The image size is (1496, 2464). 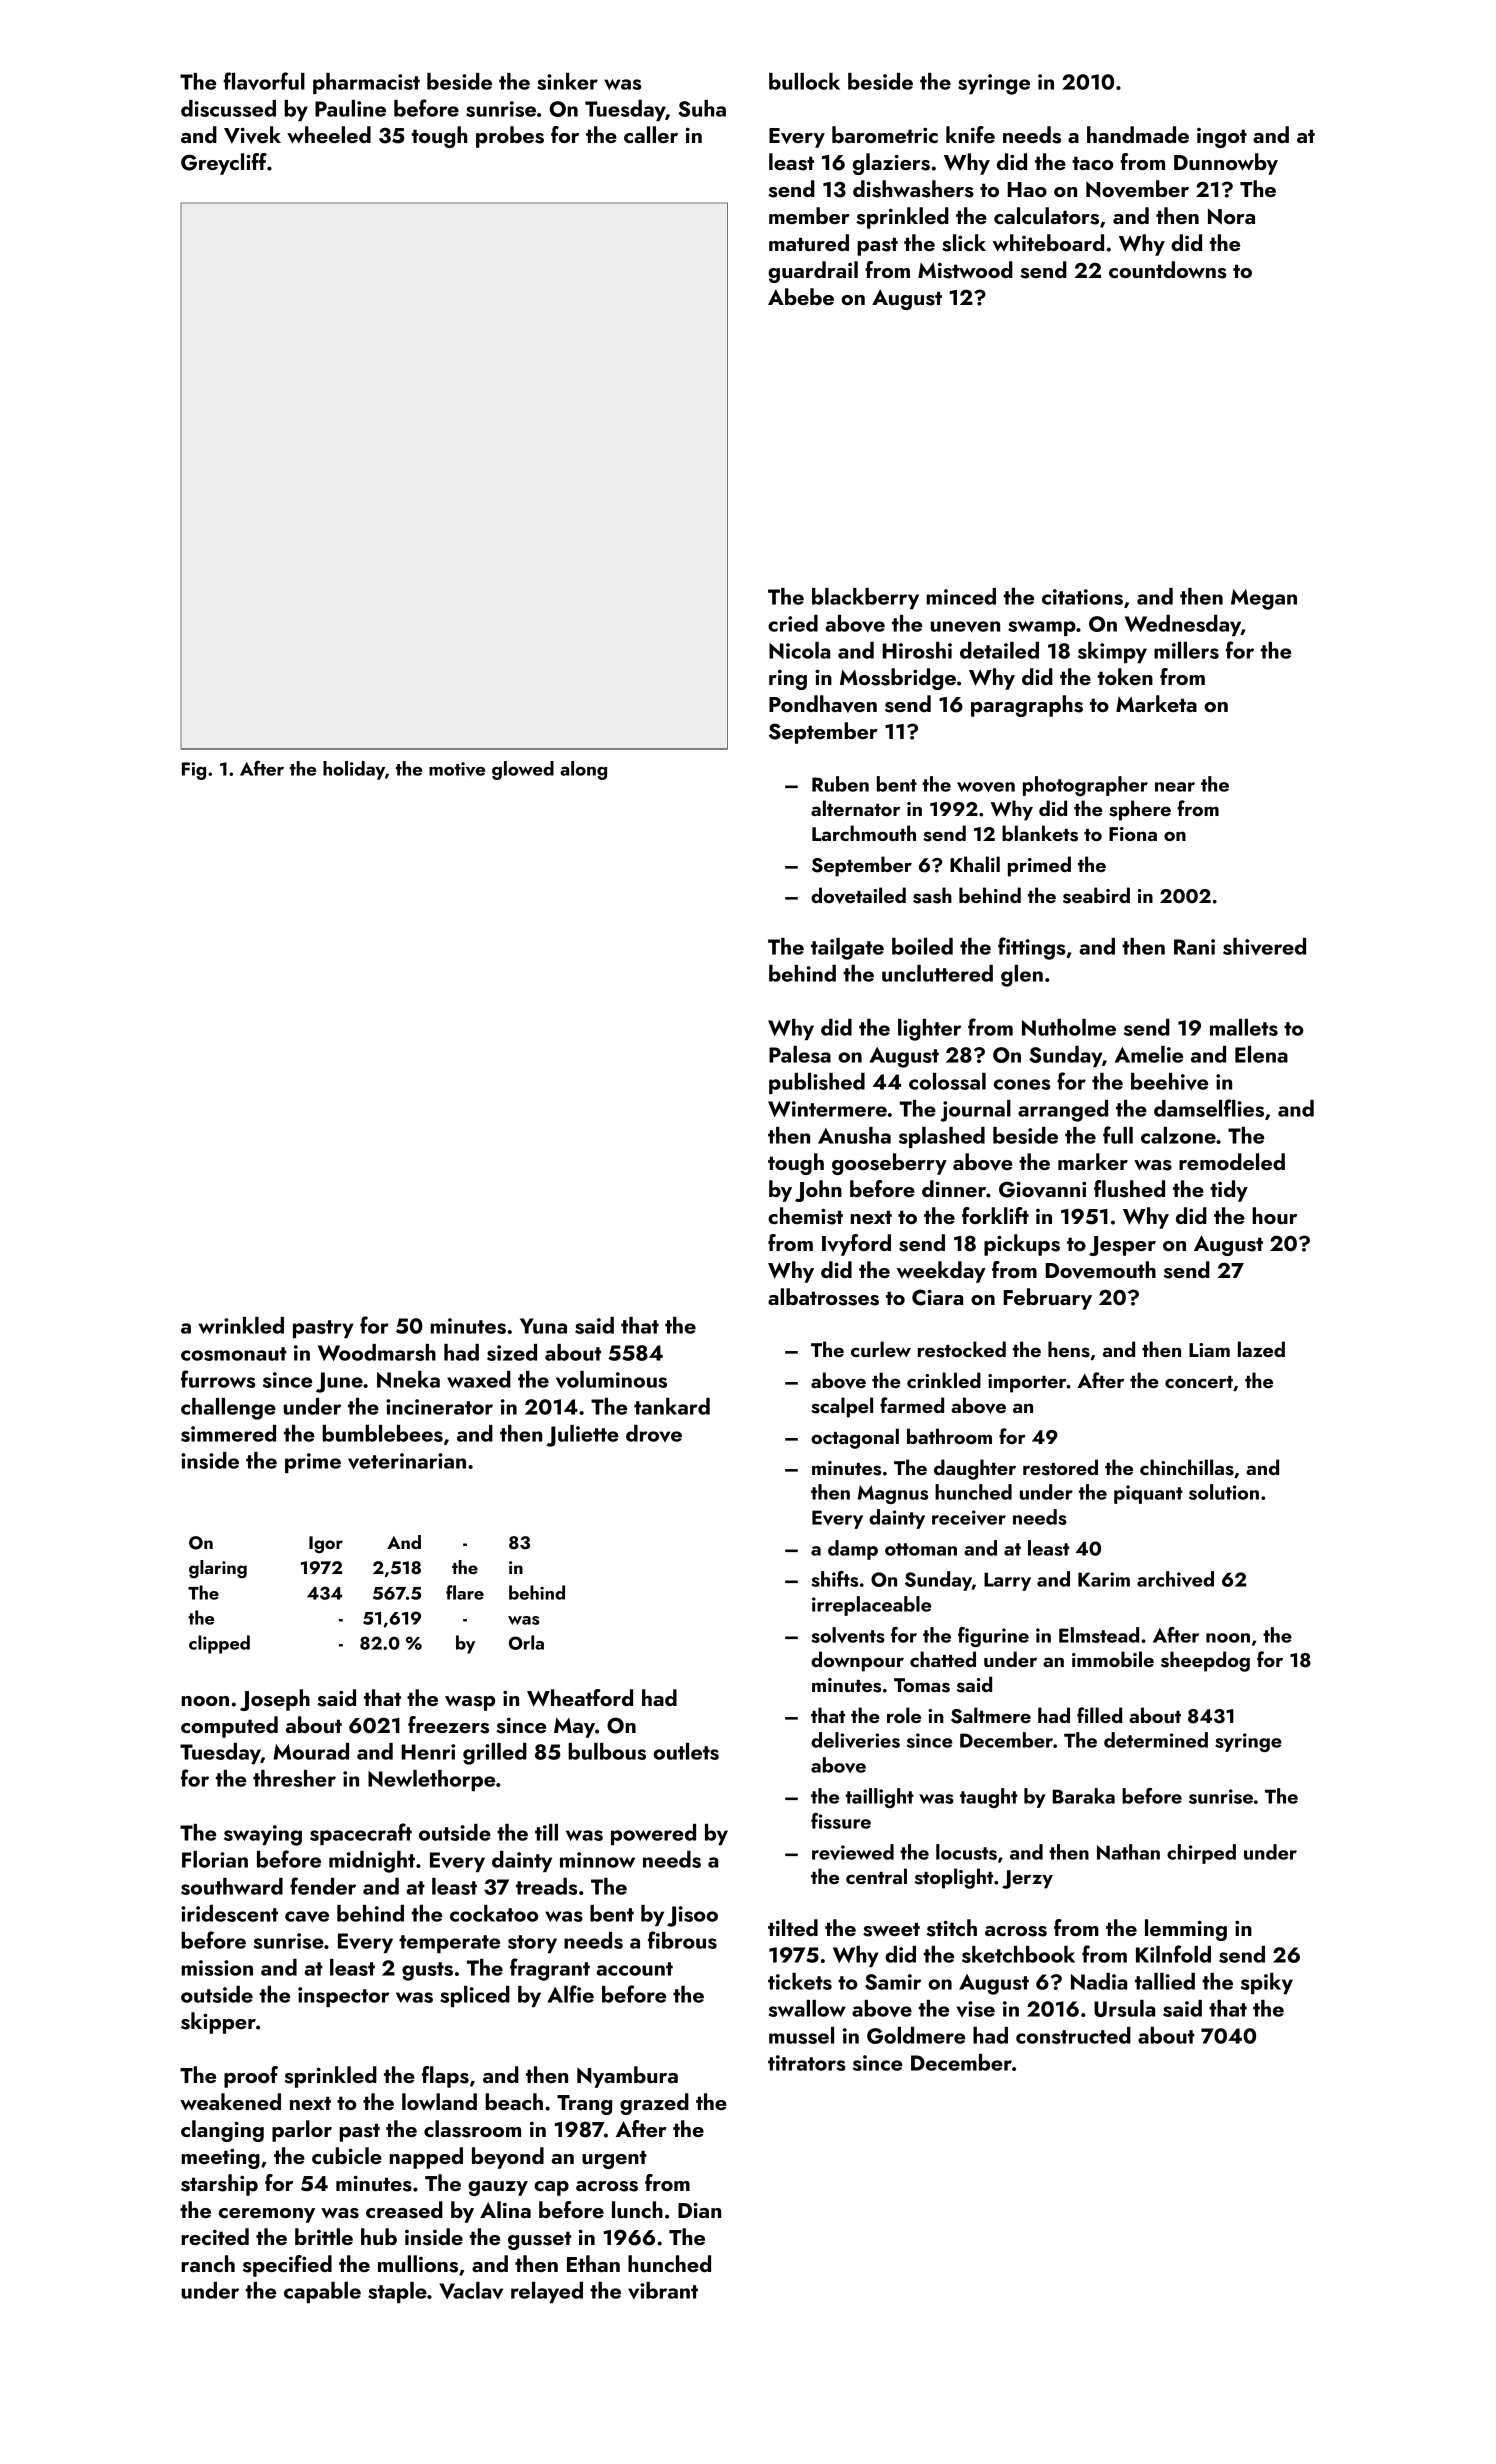 What do you see at coordinates (224, 164) in the document?
I see `Greycliff` at bounding box center [224, 164].
